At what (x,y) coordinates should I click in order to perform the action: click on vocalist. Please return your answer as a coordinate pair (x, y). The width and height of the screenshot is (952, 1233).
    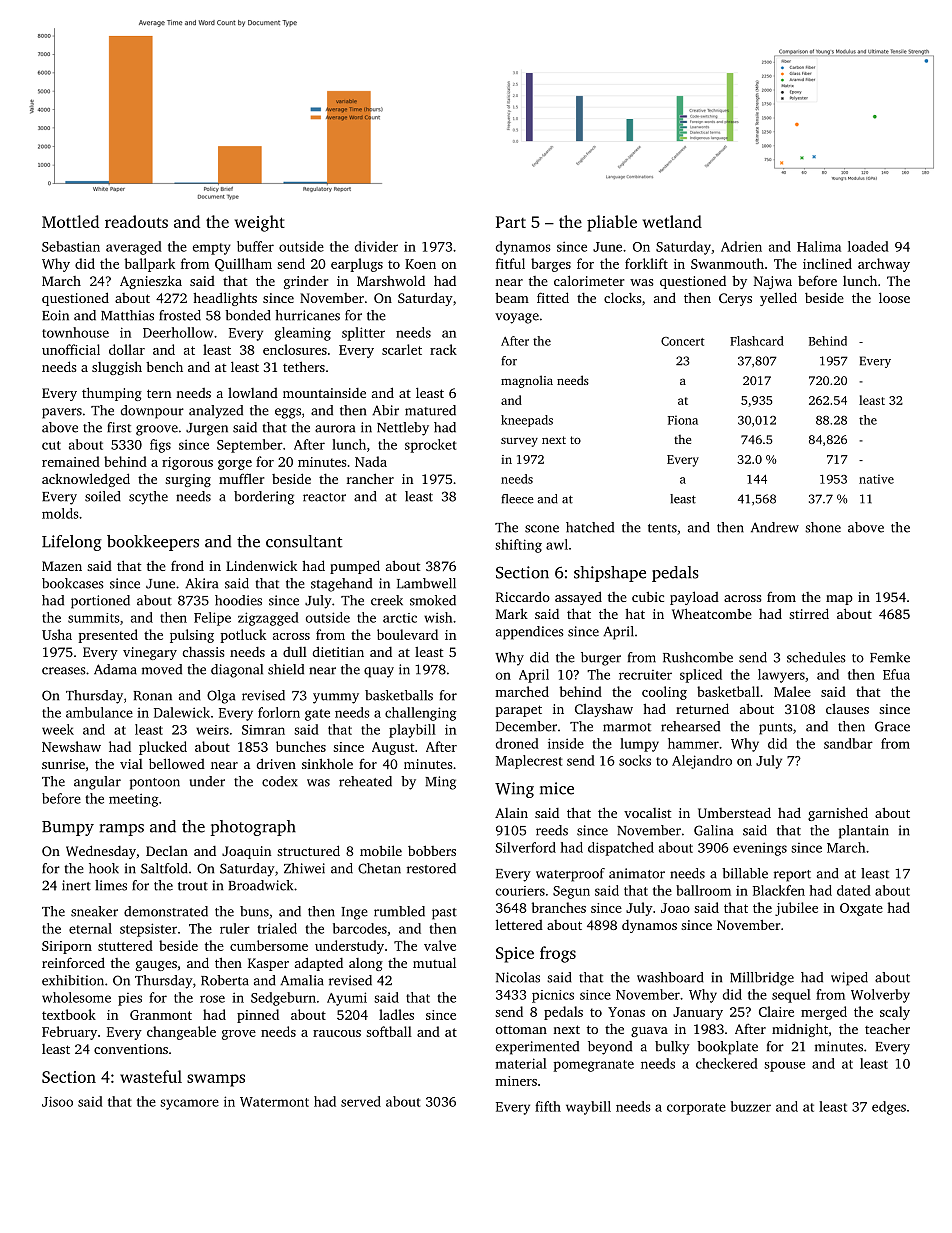
    Looking at the image, I should click on (647, 813).
